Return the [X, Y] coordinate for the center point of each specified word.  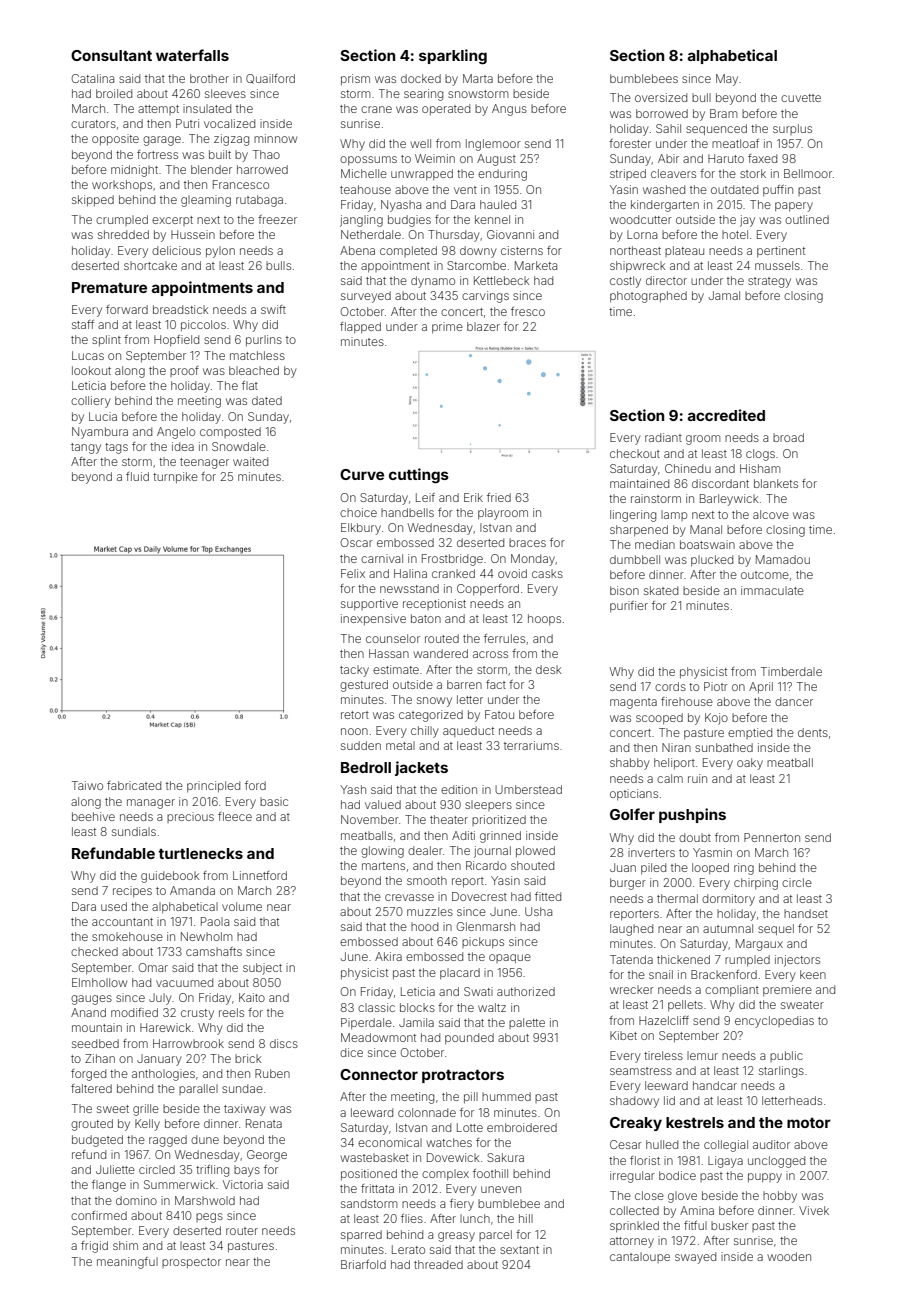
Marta [478, 78]
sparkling [453, 57]
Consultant [111, 55]
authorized [526, 991]
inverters [651, 852]
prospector [191, 1263]
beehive [93, 816]
